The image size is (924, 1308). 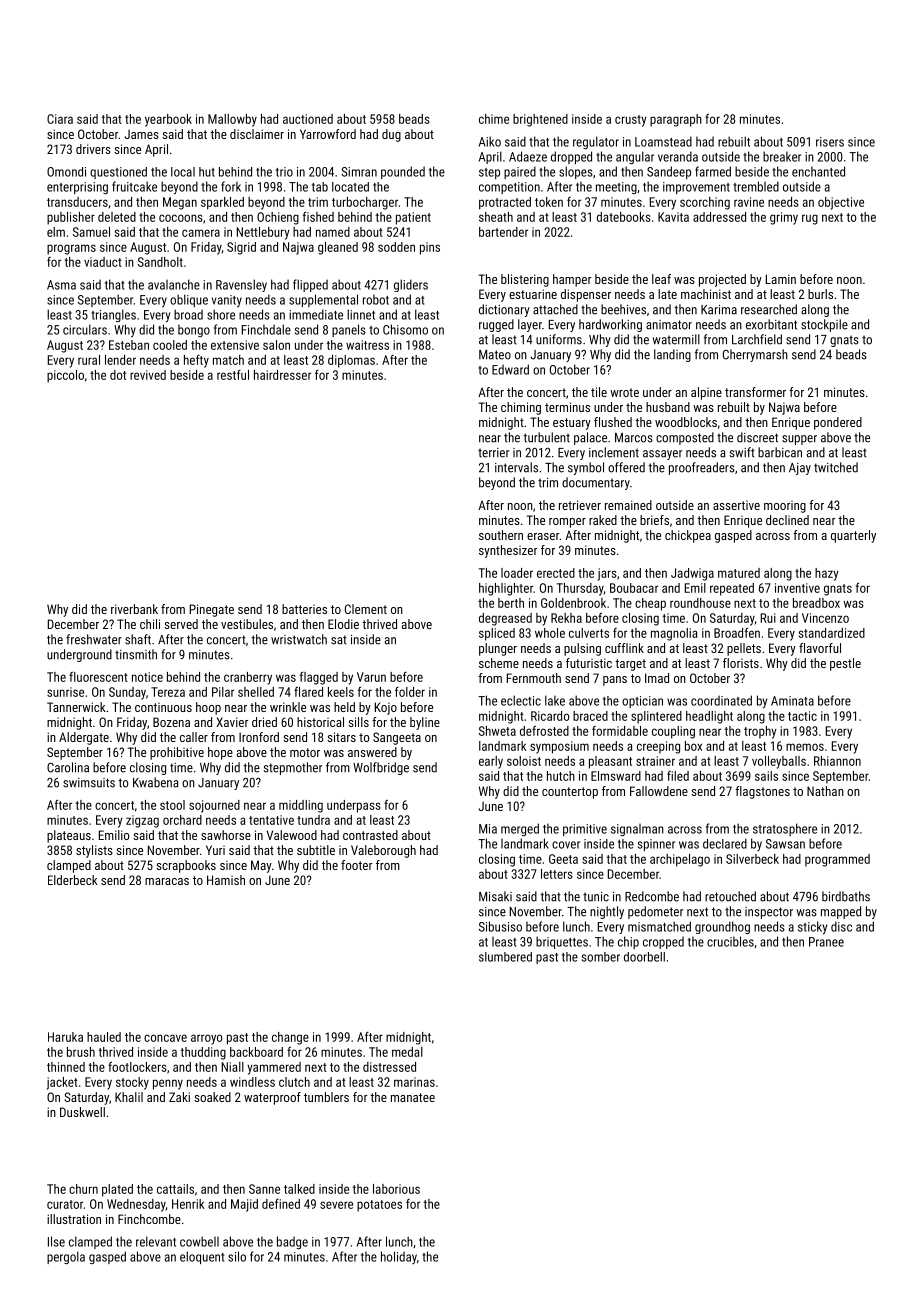 What do you see at coordinates (71, 218) in the image?
I see `publisher` at bounding box center [71, 218].
